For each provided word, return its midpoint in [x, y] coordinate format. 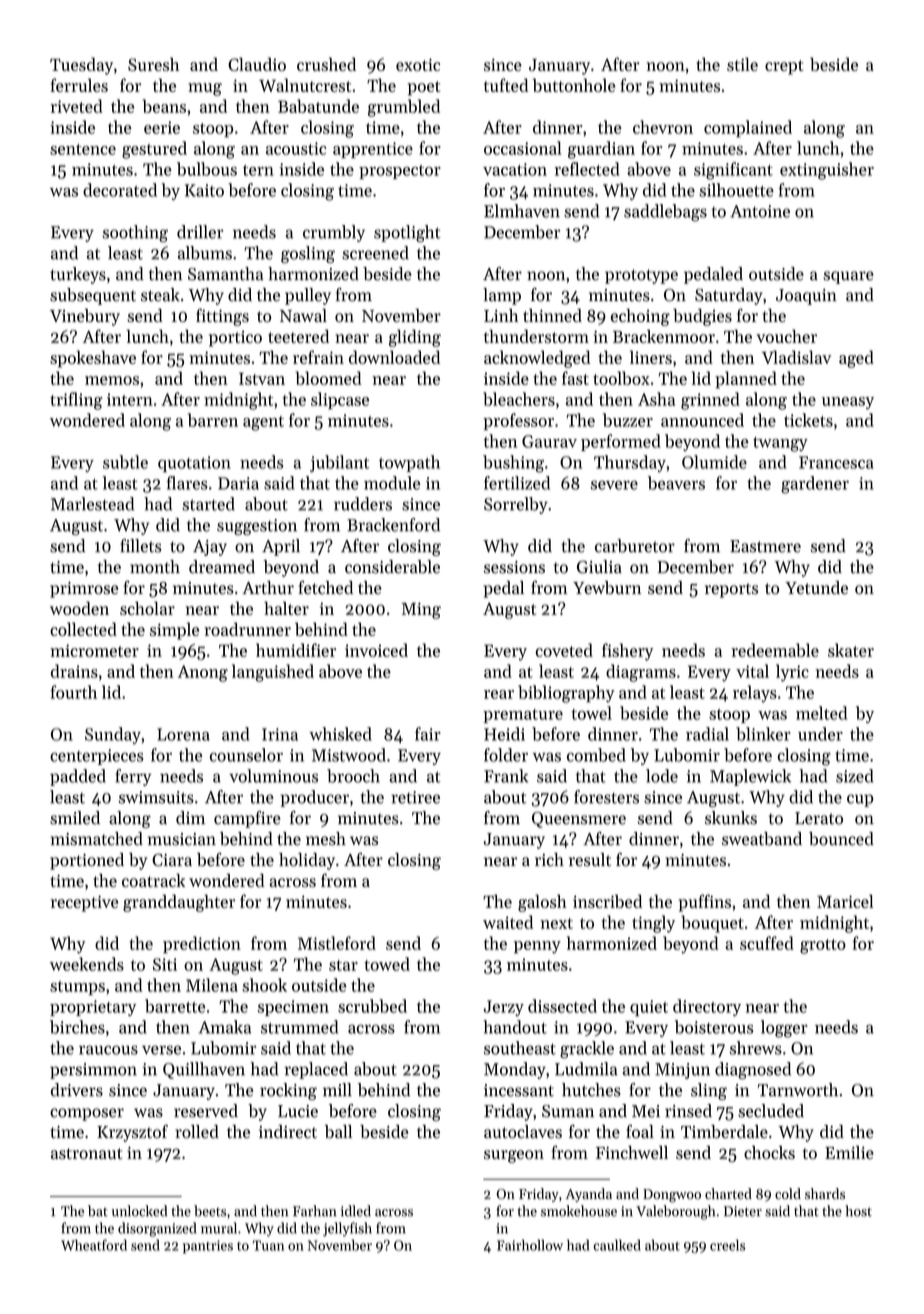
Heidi [504, 734]
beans [164, 106]
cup [860, 800]
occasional [522, 148]
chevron [663, 127]
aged [856, 359]
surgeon [514, 1156]
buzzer [628, 420]
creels [727, 1245]
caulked [617, 1245]
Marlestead [92, 504]
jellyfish [347, 1229]
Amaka [225, 1027]
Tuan [268, 1245]
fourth [74, 692]
